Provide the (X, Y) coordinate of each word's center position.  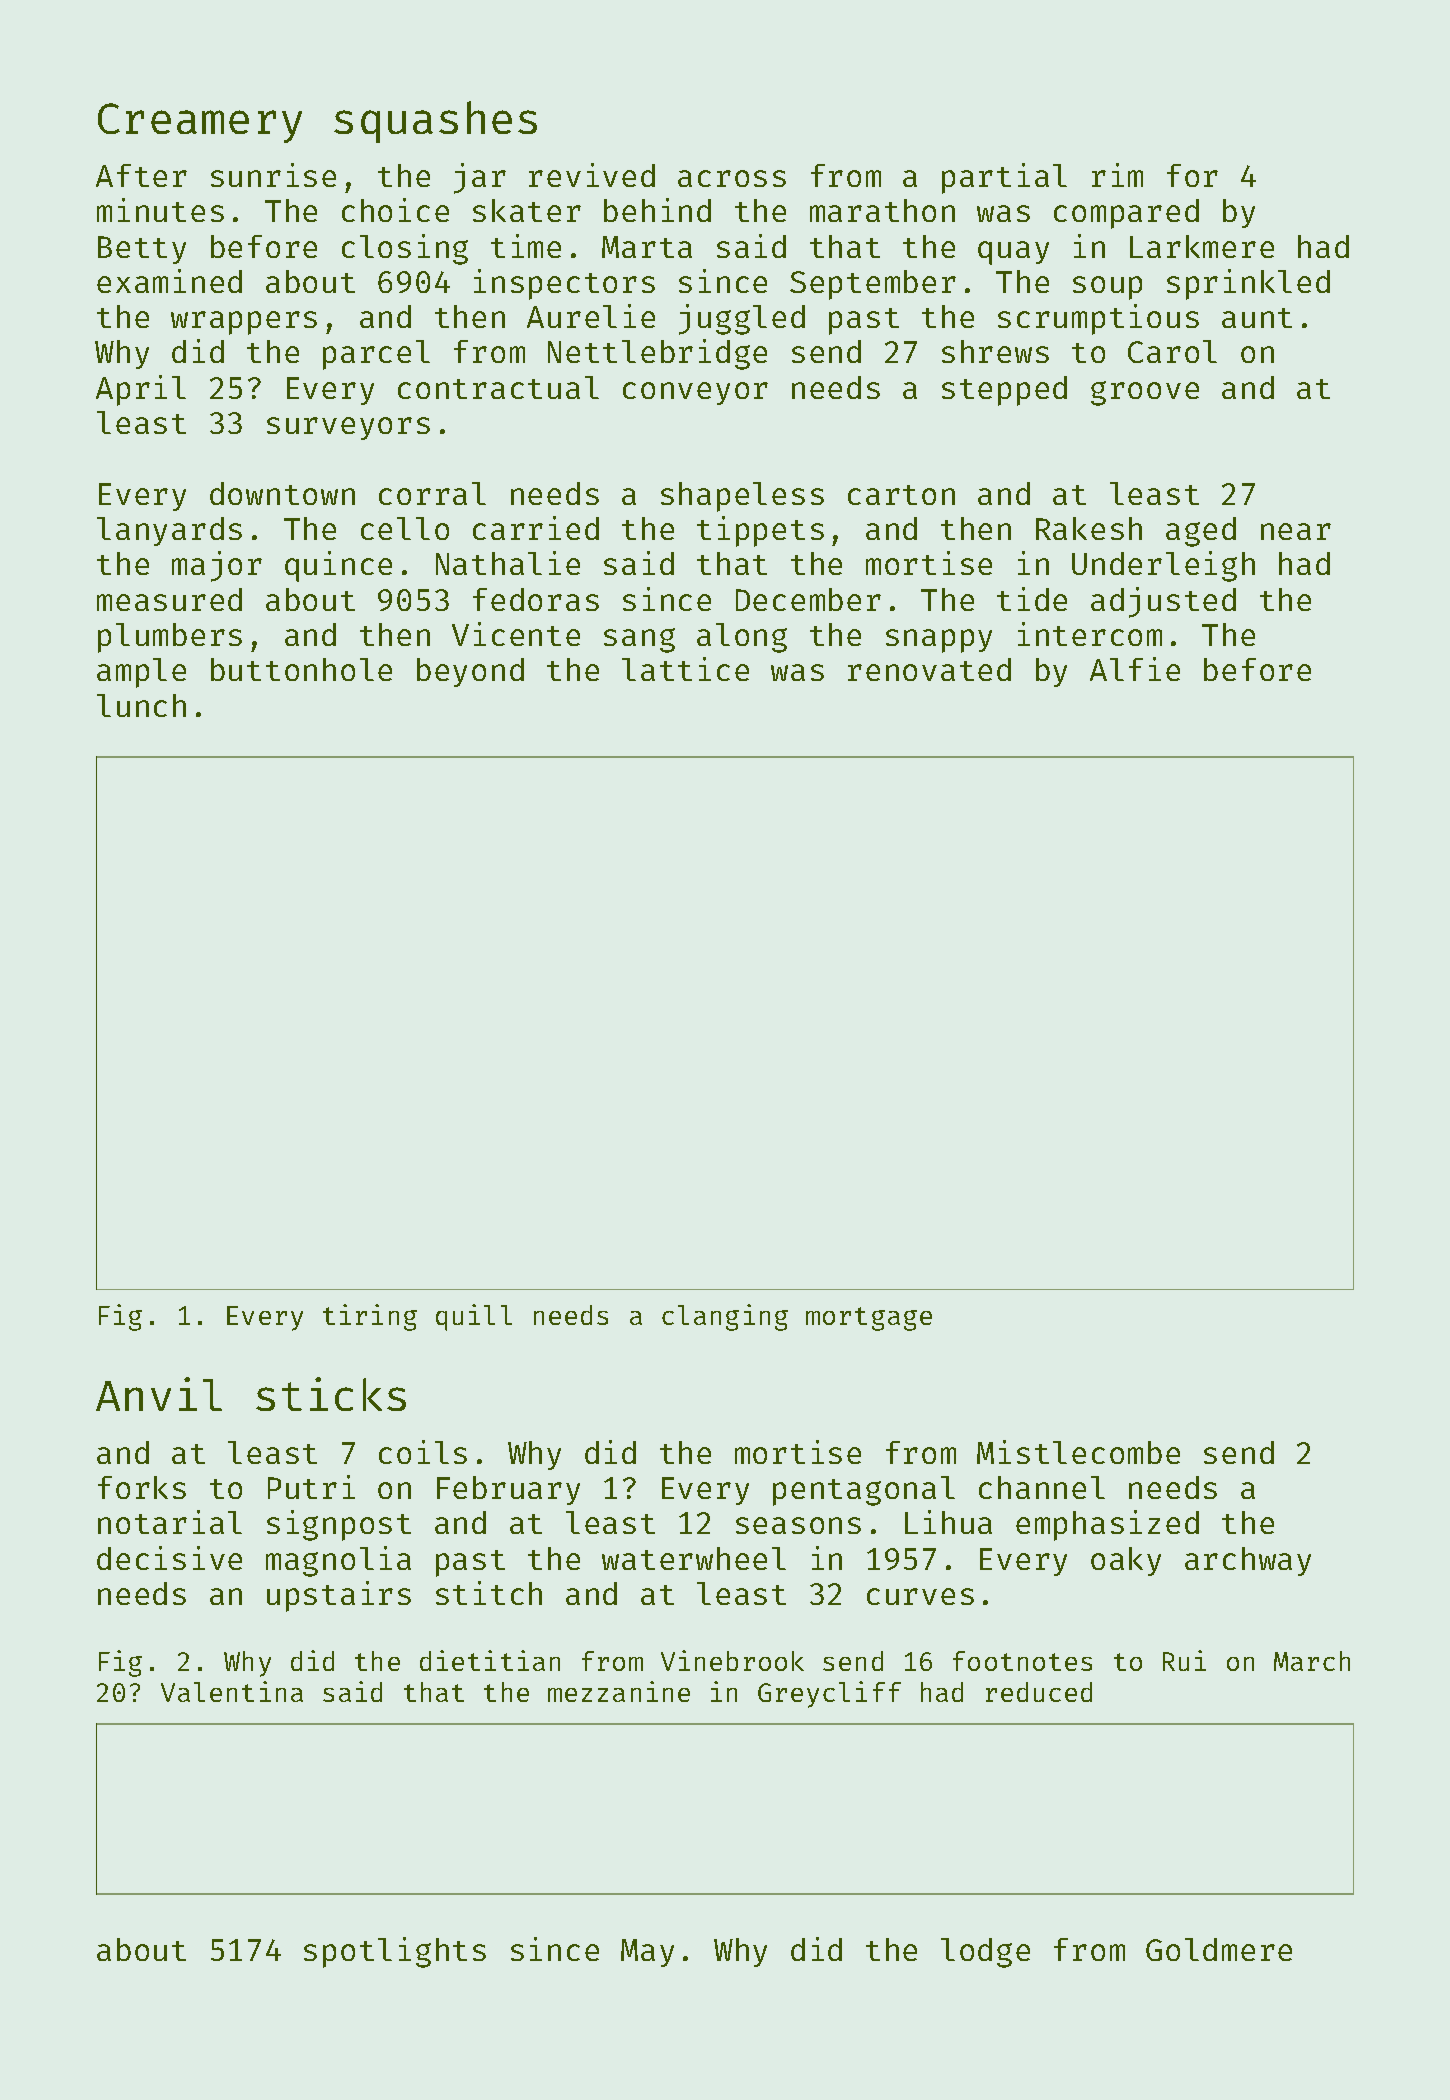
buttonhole (301, 669)
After (141, 175)
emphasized (1107, 1525)
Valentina (232, 1691)
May (647, 1953)
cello (405, 528)
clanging (725, 1317)
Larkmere (1202, 246)
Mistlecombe (1078, 1452)
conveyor (695, 393)
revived (592, 175)
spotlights (395, 1952)
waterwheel (694, 1558)
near (1296, 531)
